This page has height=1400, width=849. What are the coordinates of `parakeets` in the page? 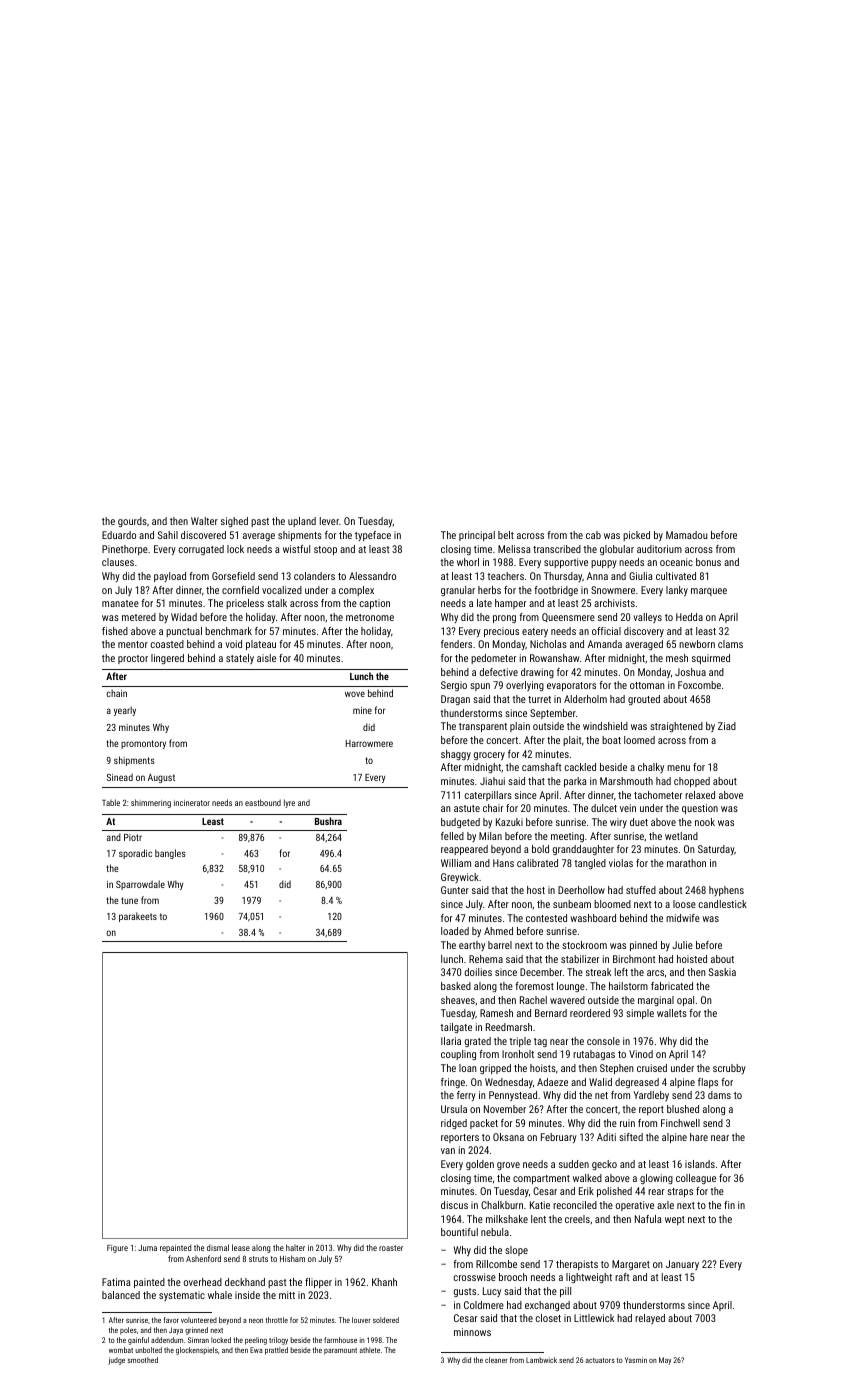 It's located at (138, 917).
